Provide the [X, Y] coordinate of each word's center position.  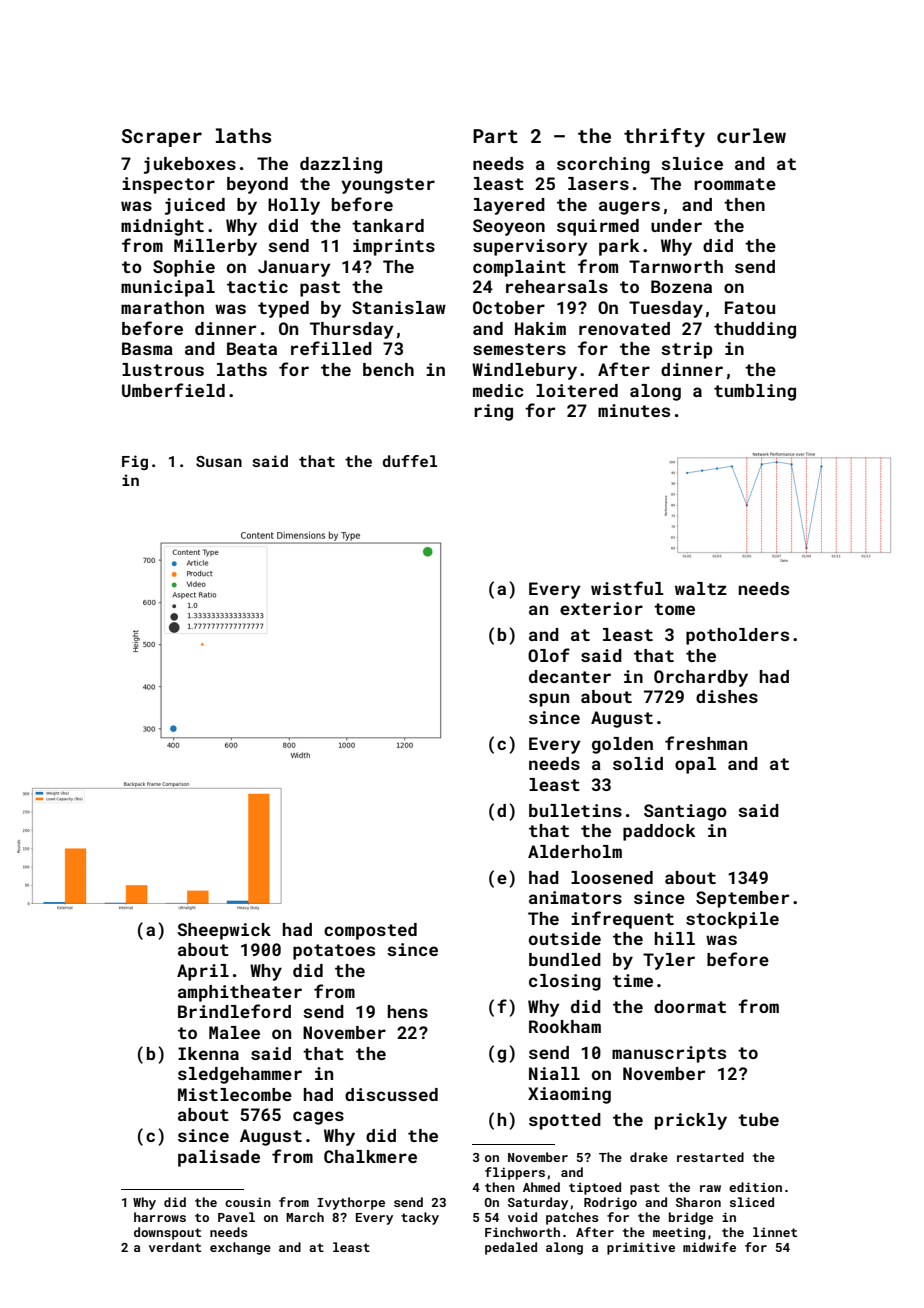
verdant [175, 1247]
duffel [410, 461]
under [676, 225]
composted [370, 931]
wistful [627, 588]
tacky [420, 1218]
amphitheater [240, 993]
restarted [710, 1157]
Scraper [162, 138]
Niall [554, 1073]
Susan [219, 461]
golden [622, 745]
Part [495, 136]
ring [493, 412]
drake [649, 1157]
